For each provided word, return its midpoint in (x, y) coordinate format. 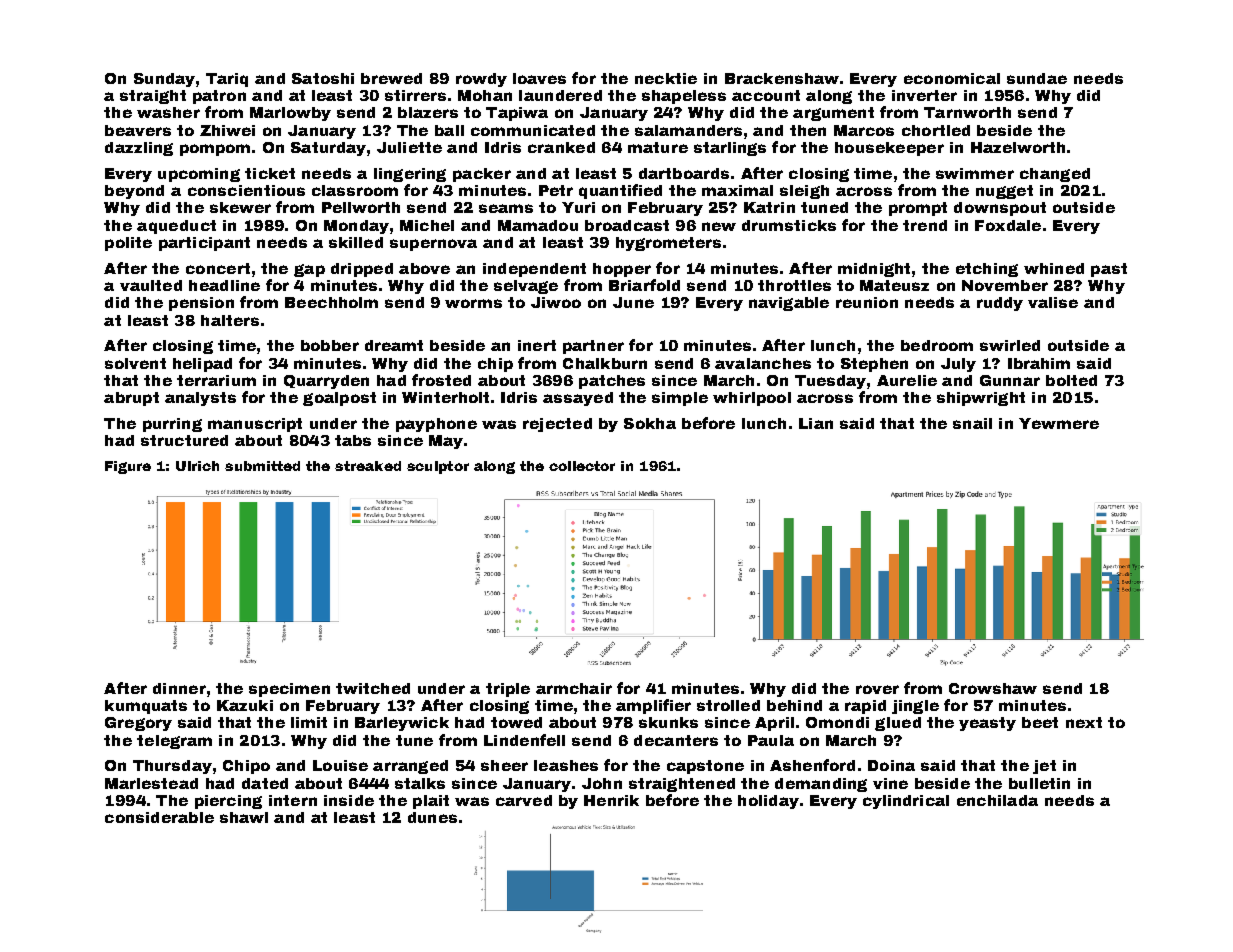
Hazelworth (1018, 147)
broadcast (627, 225)
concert (218, 268)
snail (972, 423)
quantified (620, 191)
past (1109, 270)
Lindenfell (524, 740)
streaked (368, 466)
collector (582, 466)
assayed (578, 399)
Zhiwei (227, 130)
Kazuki (245, 705)
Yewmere (1059, 423)
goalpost (339, 399)
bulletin (1039, 783)
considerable (159, 817)
